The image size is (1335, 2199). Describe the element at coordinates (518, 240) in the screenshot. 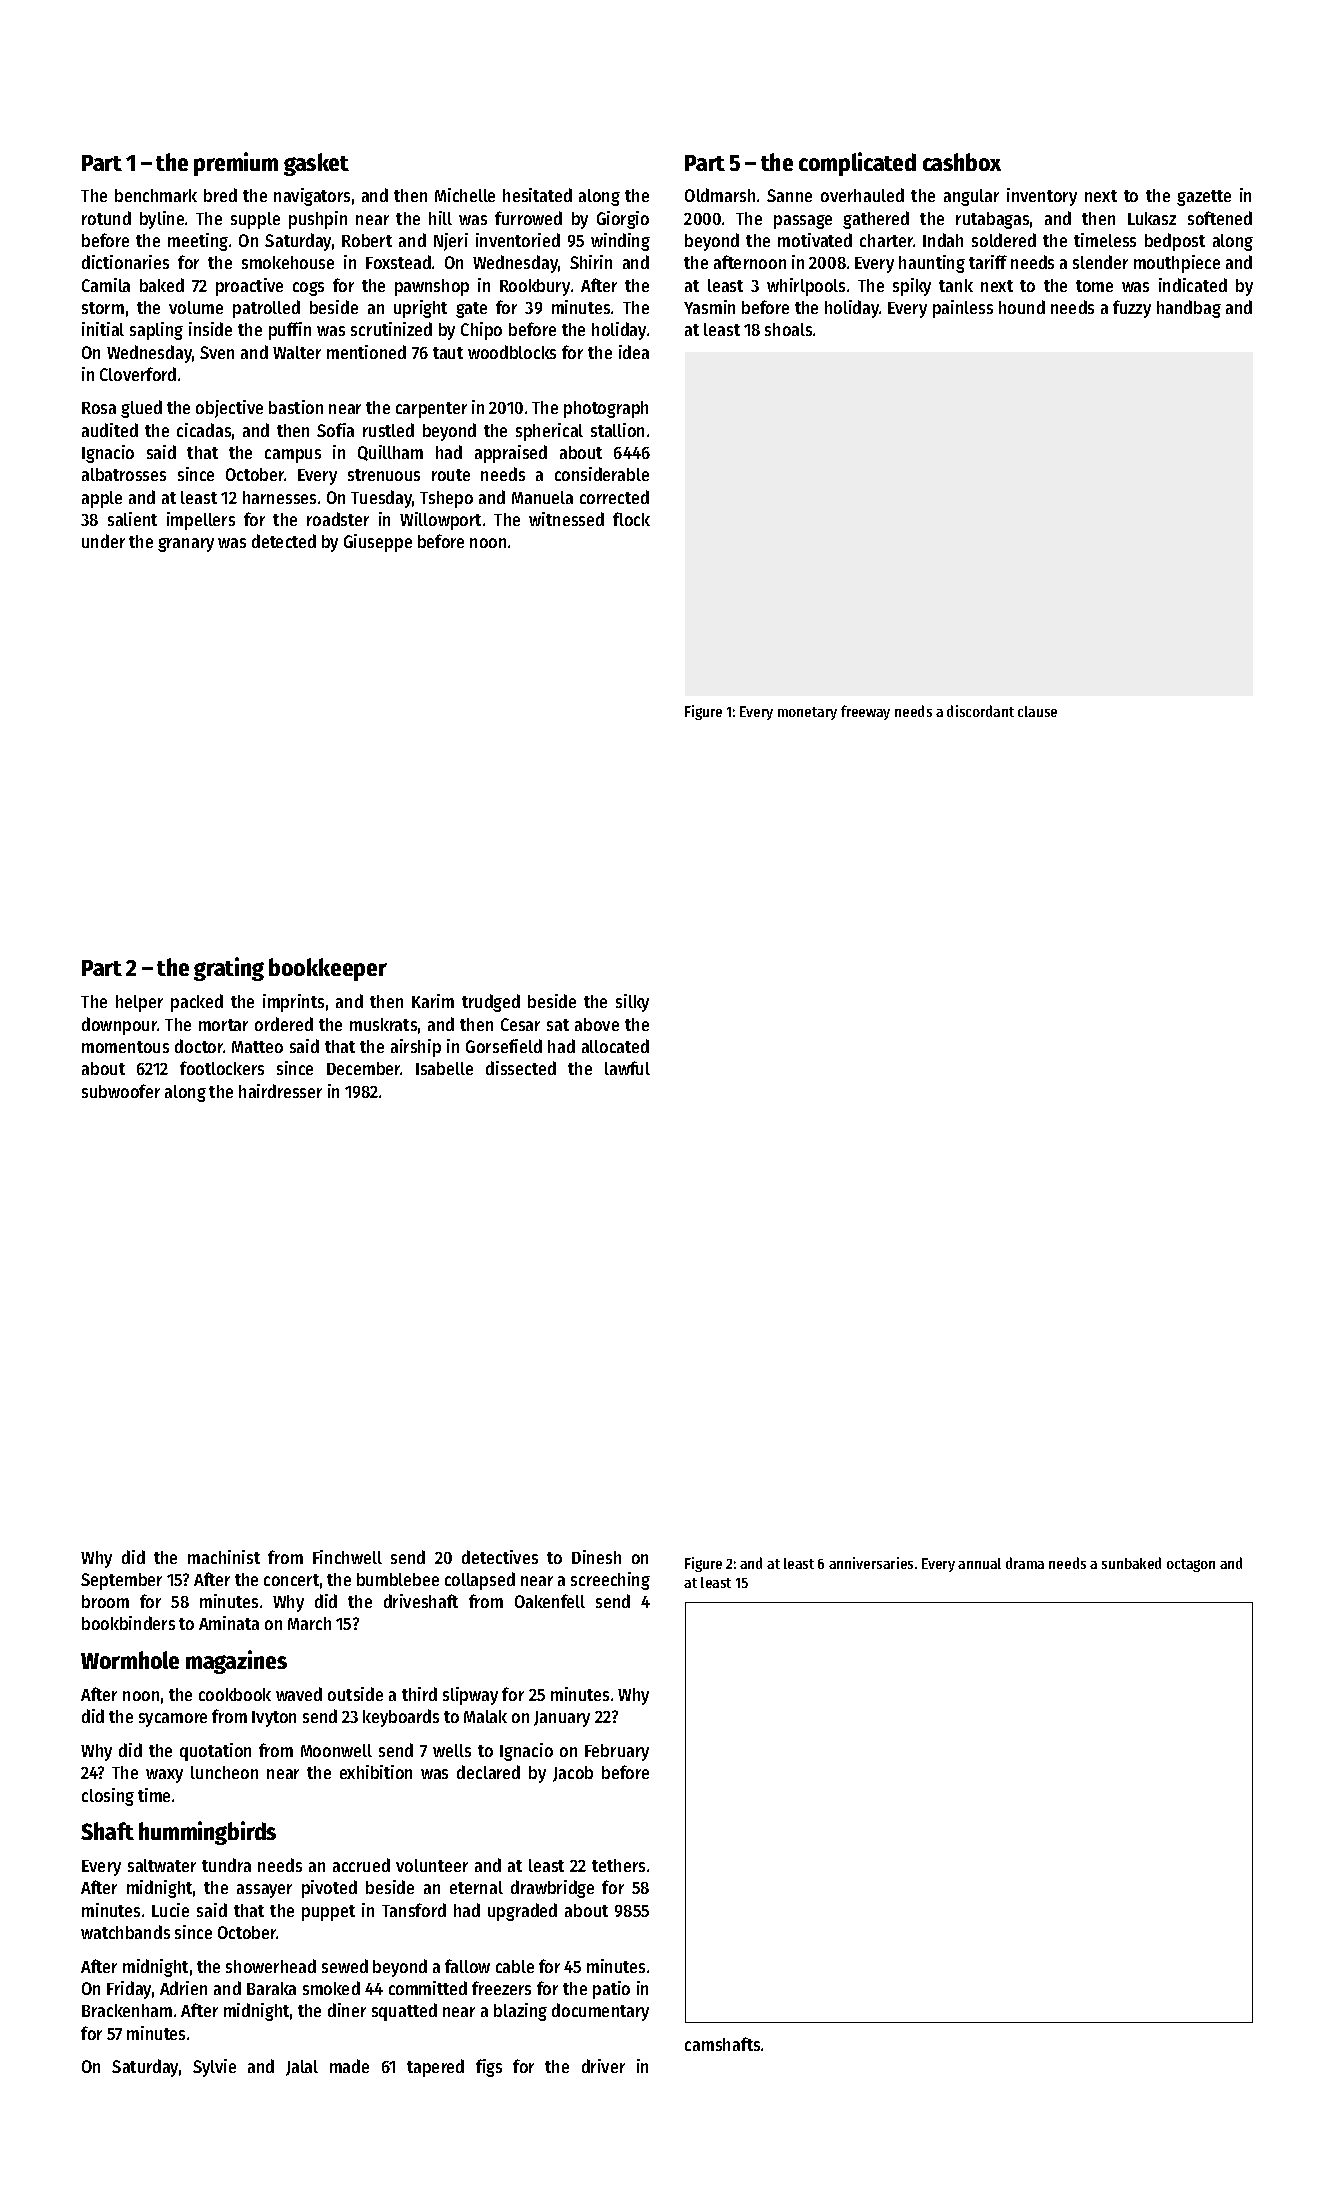

I see `inventoried` at that location.
